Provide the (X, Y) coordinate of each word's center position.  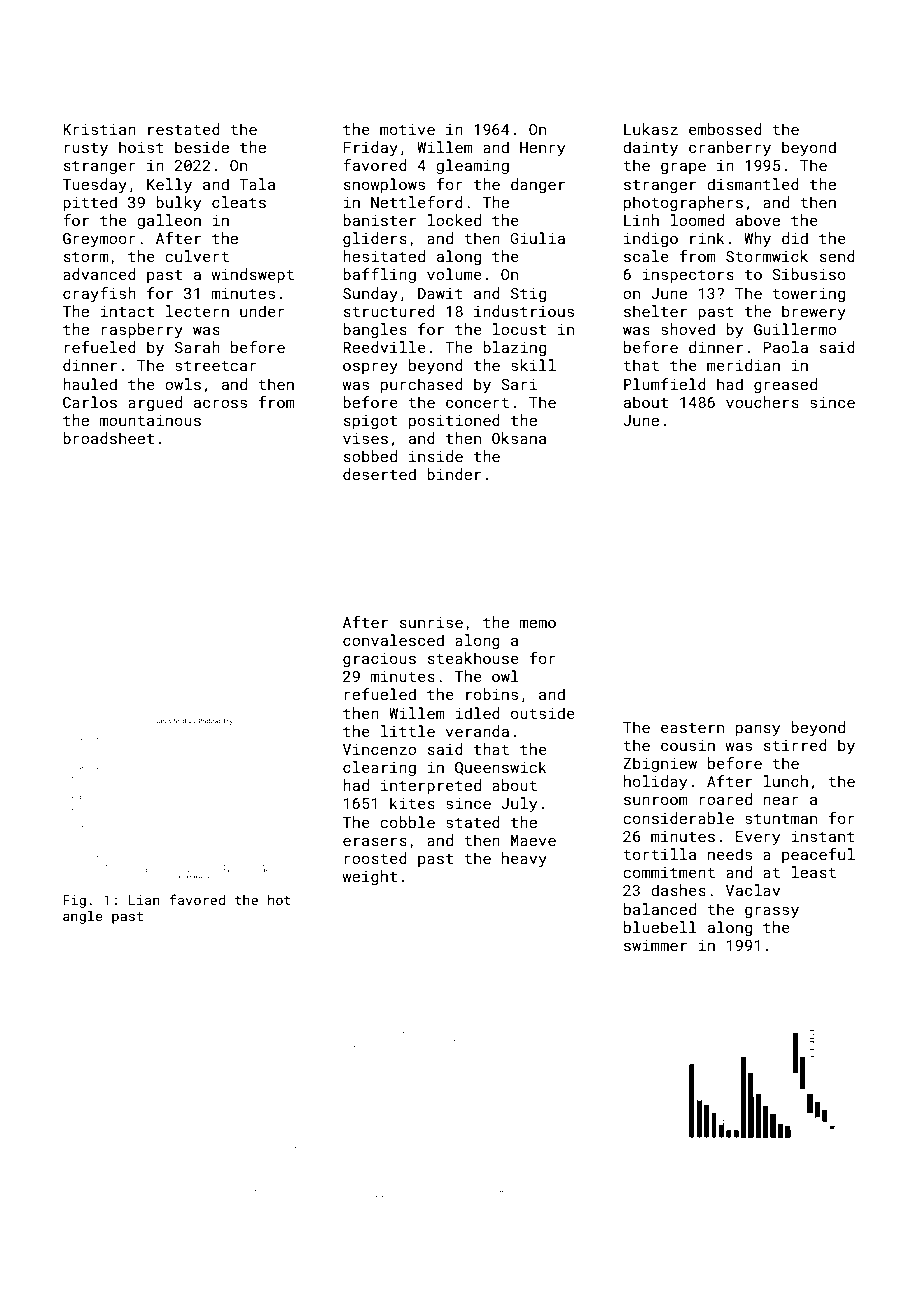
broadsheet (108, 438)
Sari (519, 384)
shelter (655, 311)
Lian (144, 900)
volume (454, 274)
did (795, 238)
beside (202, 147)
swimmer (655, 945)
